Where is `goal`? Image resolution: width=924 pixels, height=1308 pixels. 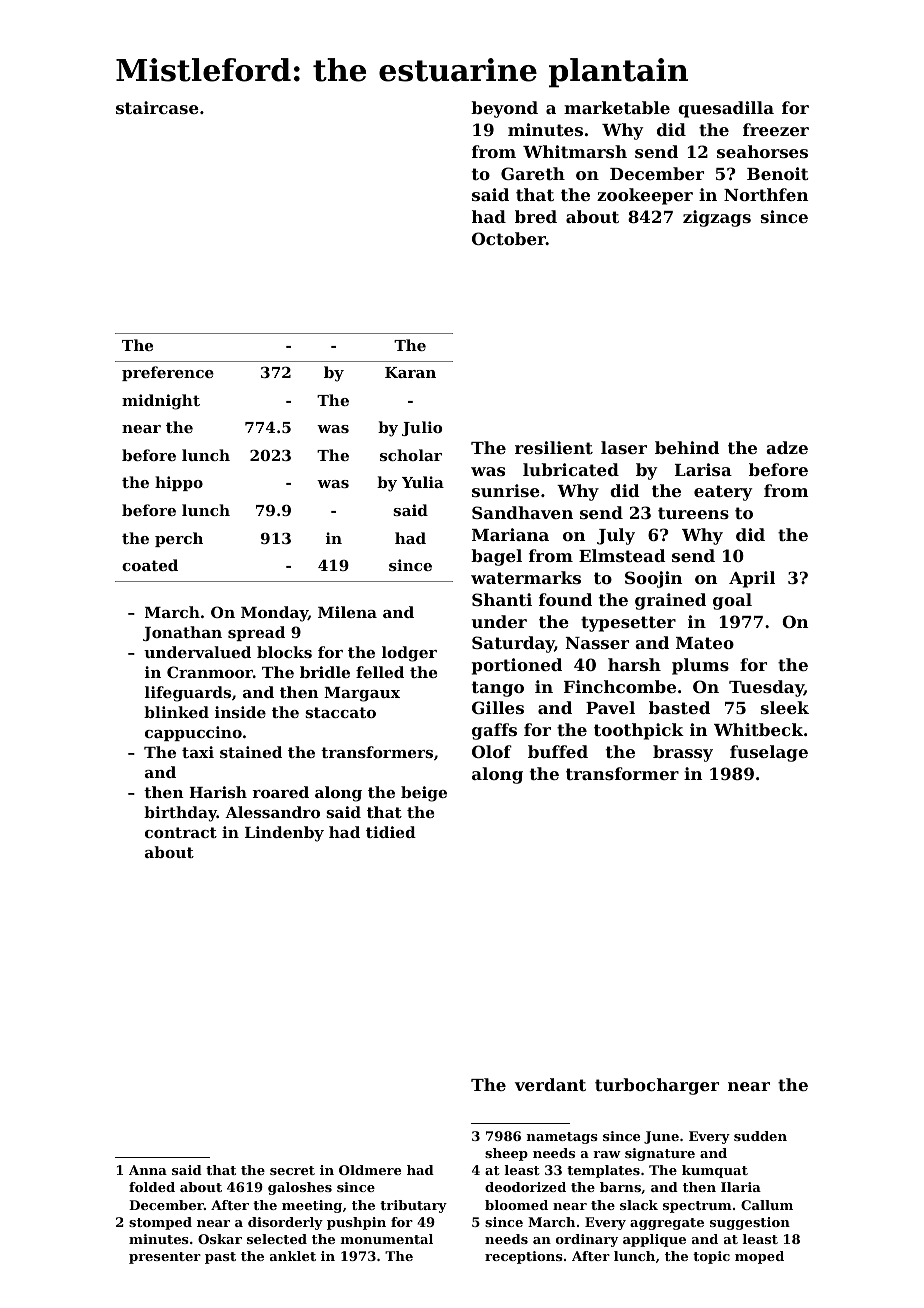
goal is located at coordinates (732, 601).
